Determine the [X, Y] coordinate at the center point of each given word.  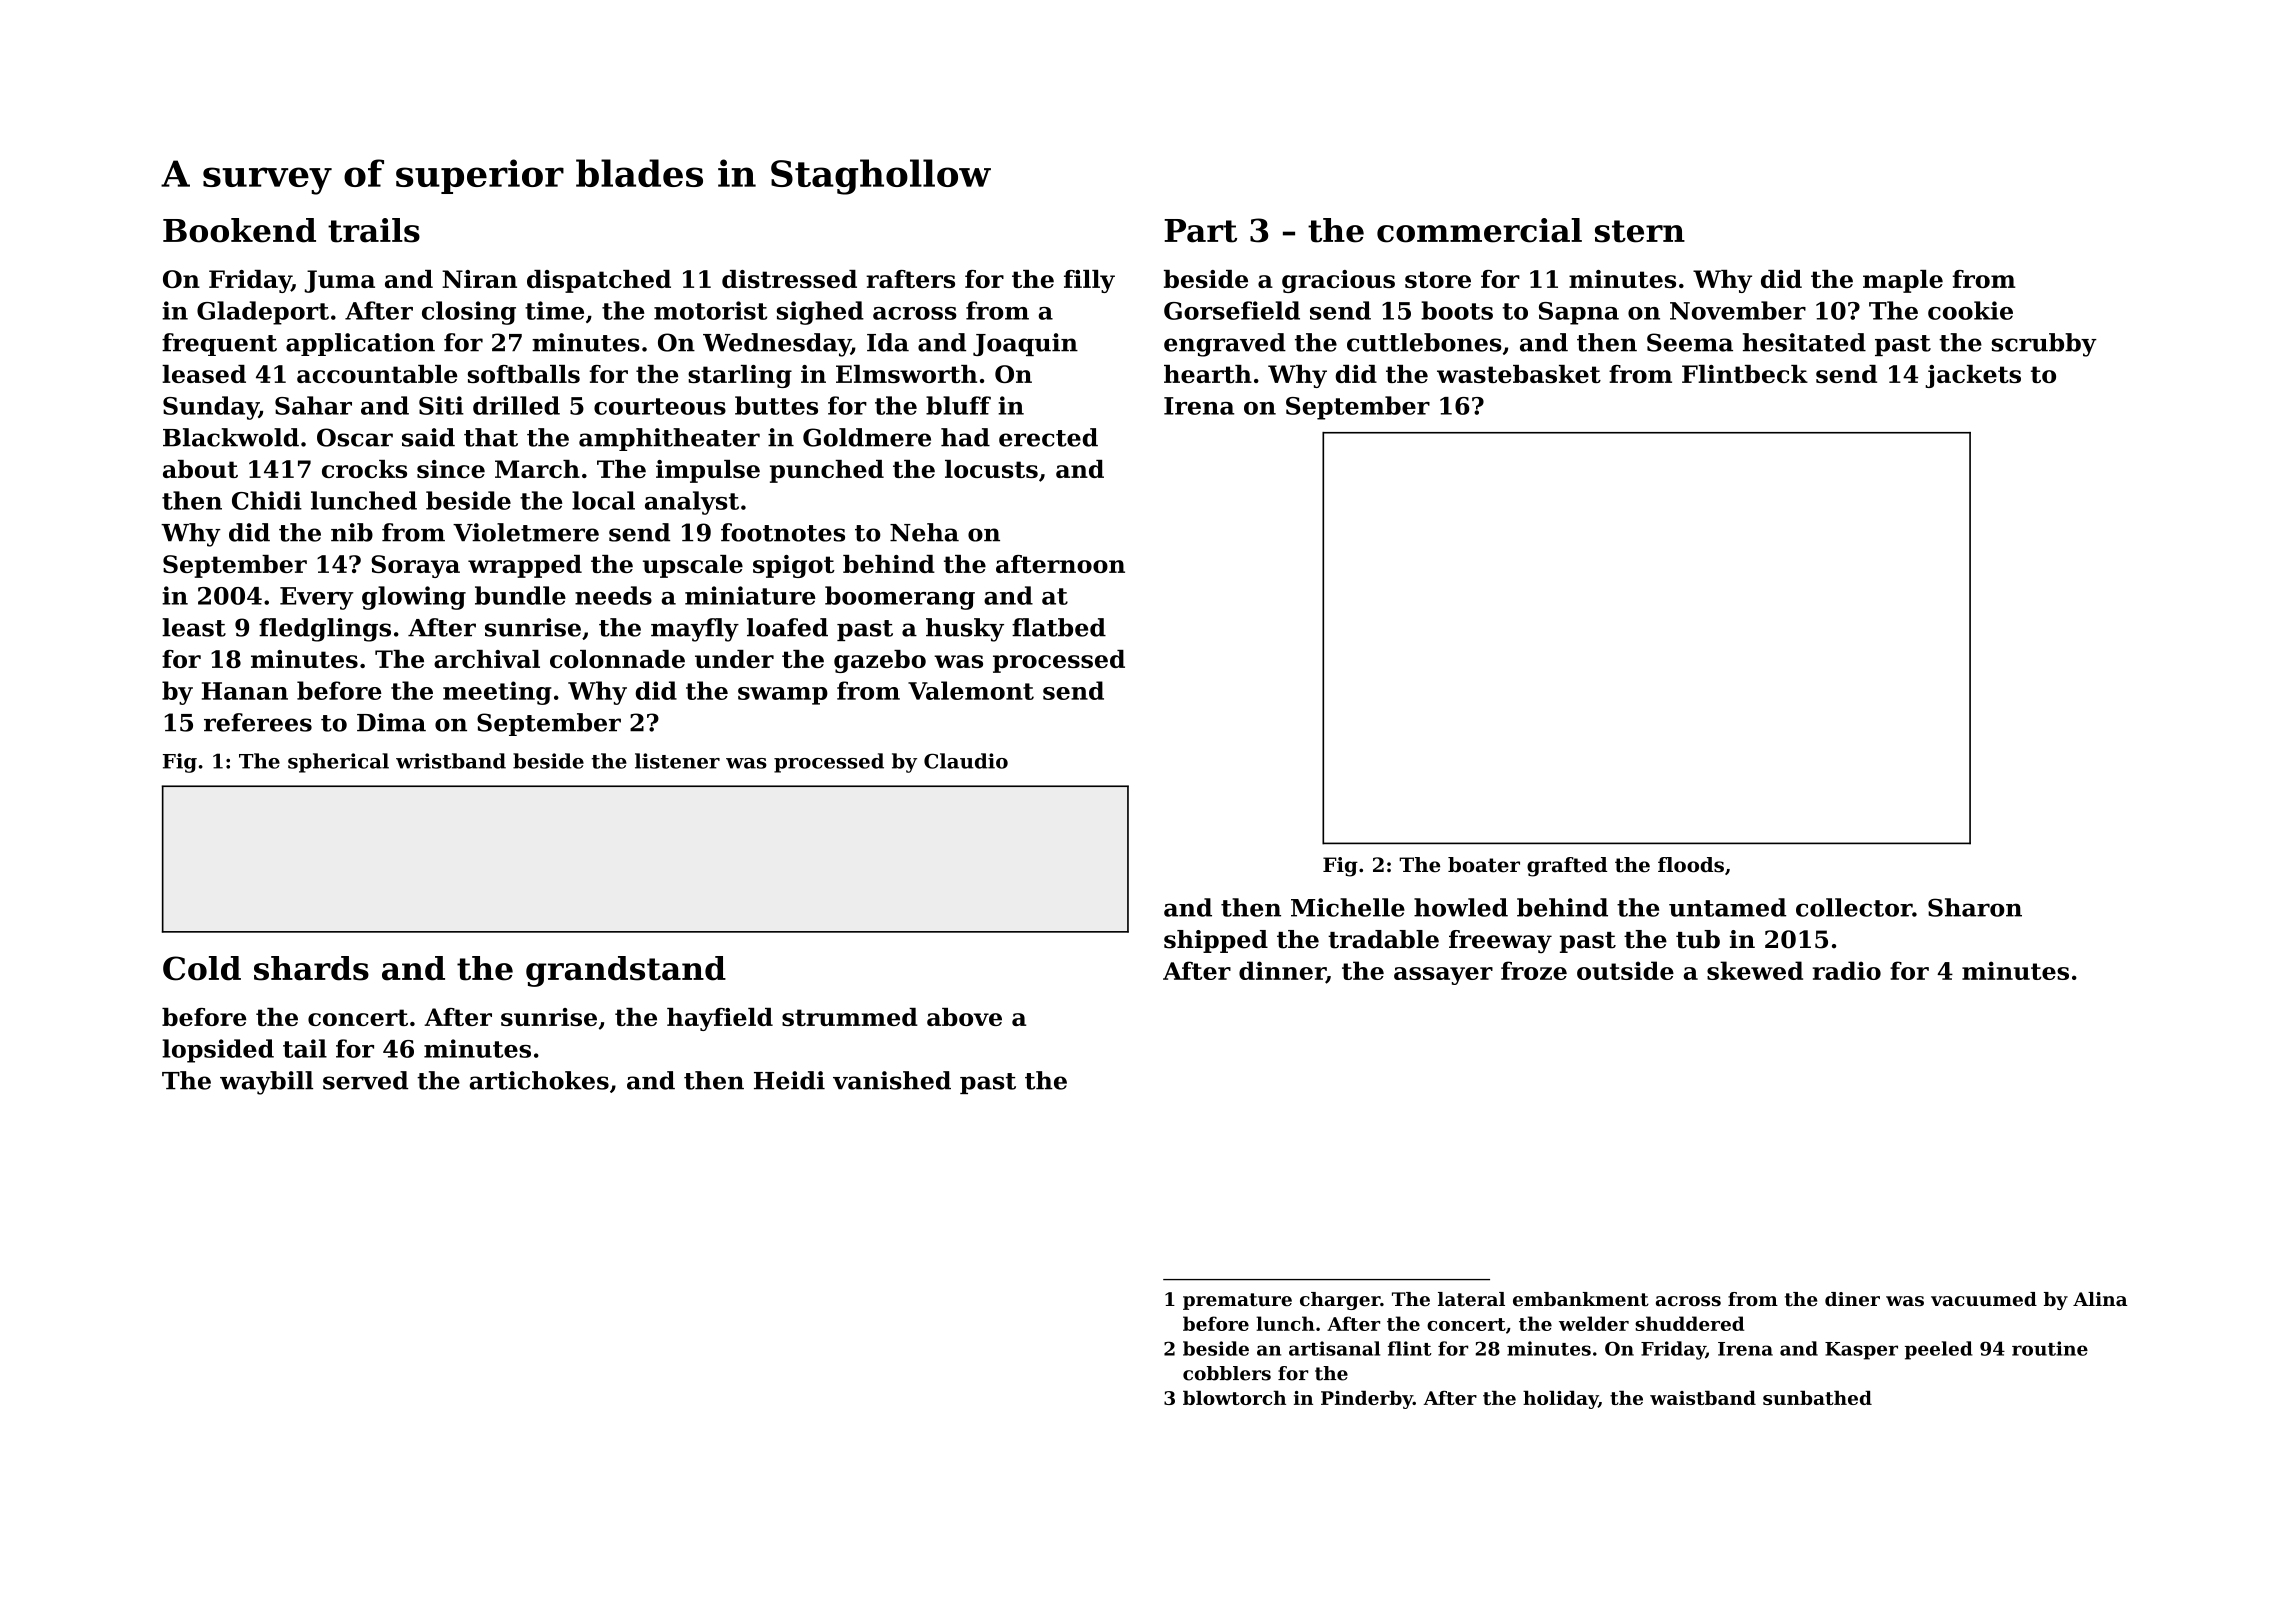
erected [1048, 437]
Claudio [966, 761]
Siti [441, 405]
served [365, 1080]
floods [1691, 865]
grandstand [626, 971]
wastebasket [1519, 374]
